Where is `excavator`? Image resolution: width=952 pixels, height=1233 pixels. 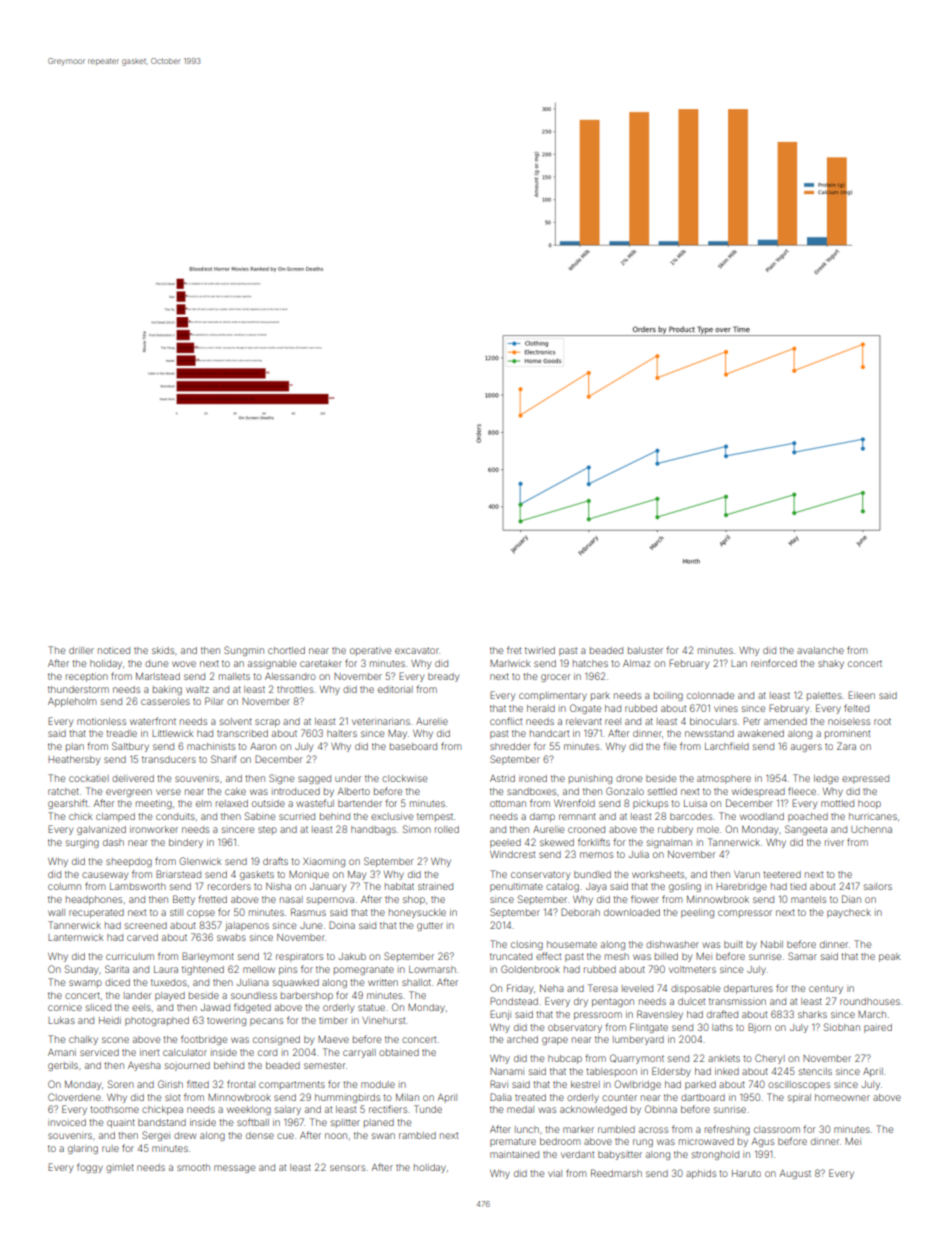
excavator is located at coordinates (417, 651).
